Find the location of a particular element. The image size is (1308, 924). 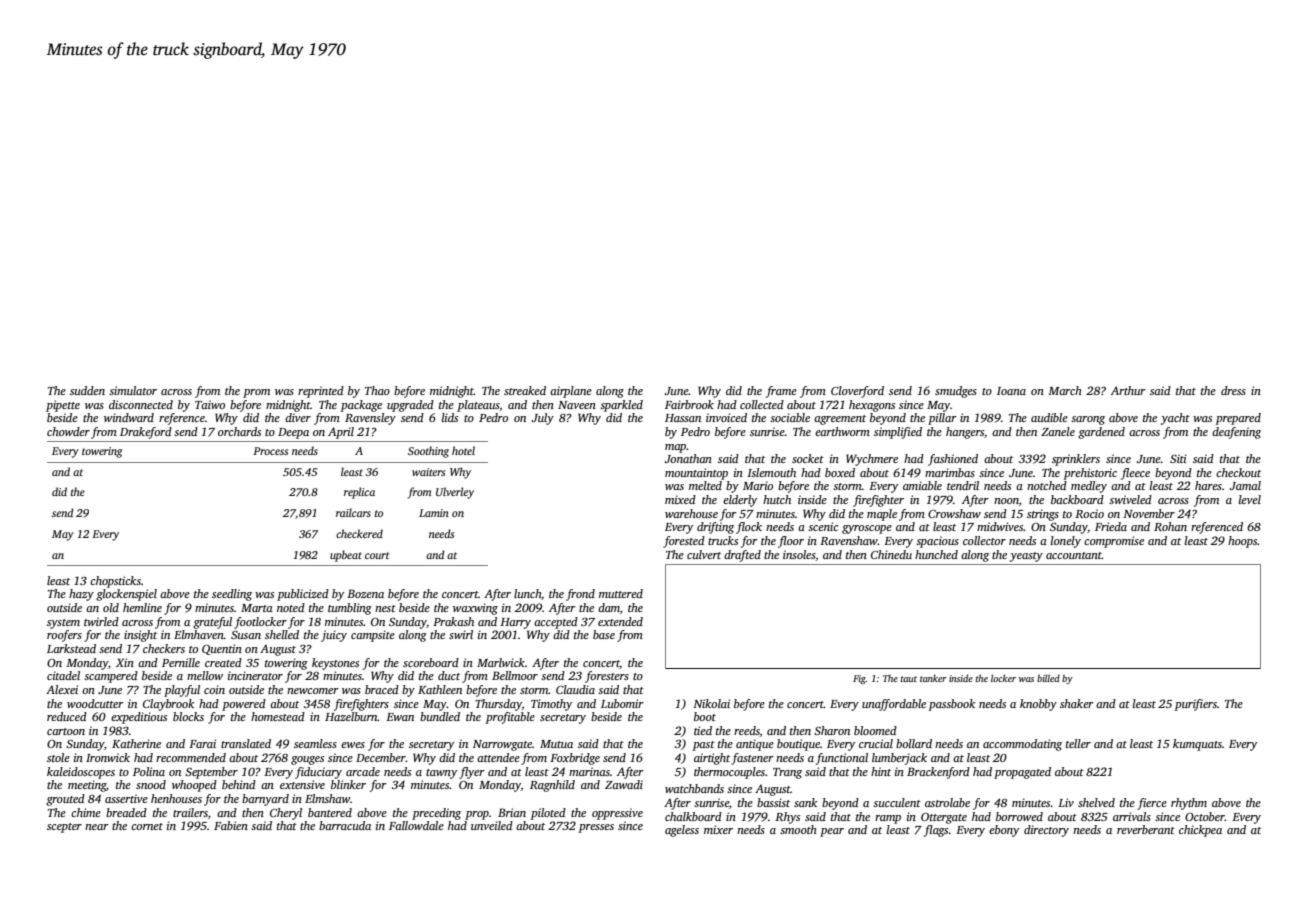

Sharon is located at coordinates (832, 730).
